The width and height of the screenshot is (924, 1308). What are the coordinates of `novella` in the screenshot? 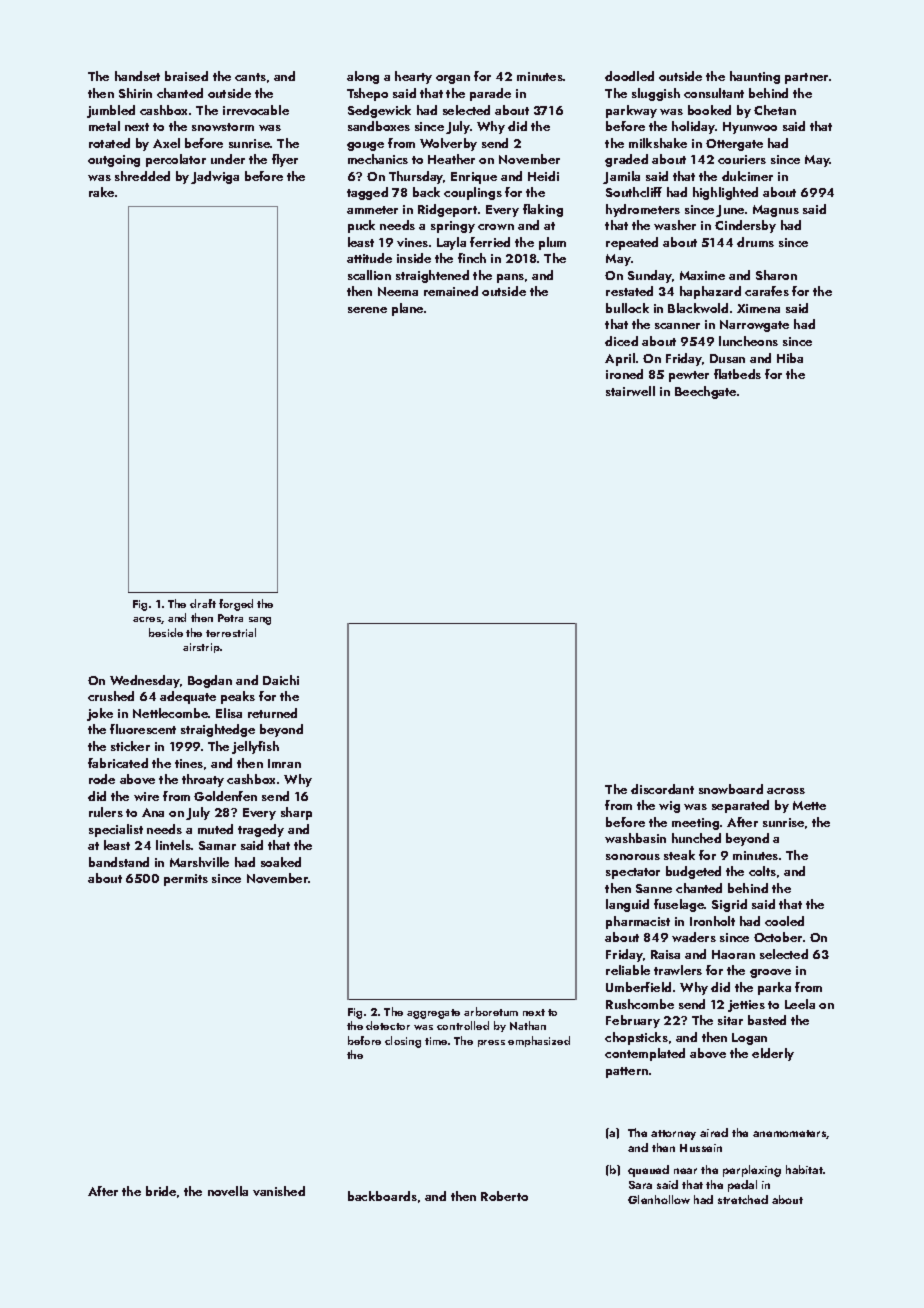 It's located at (228, 1191).
